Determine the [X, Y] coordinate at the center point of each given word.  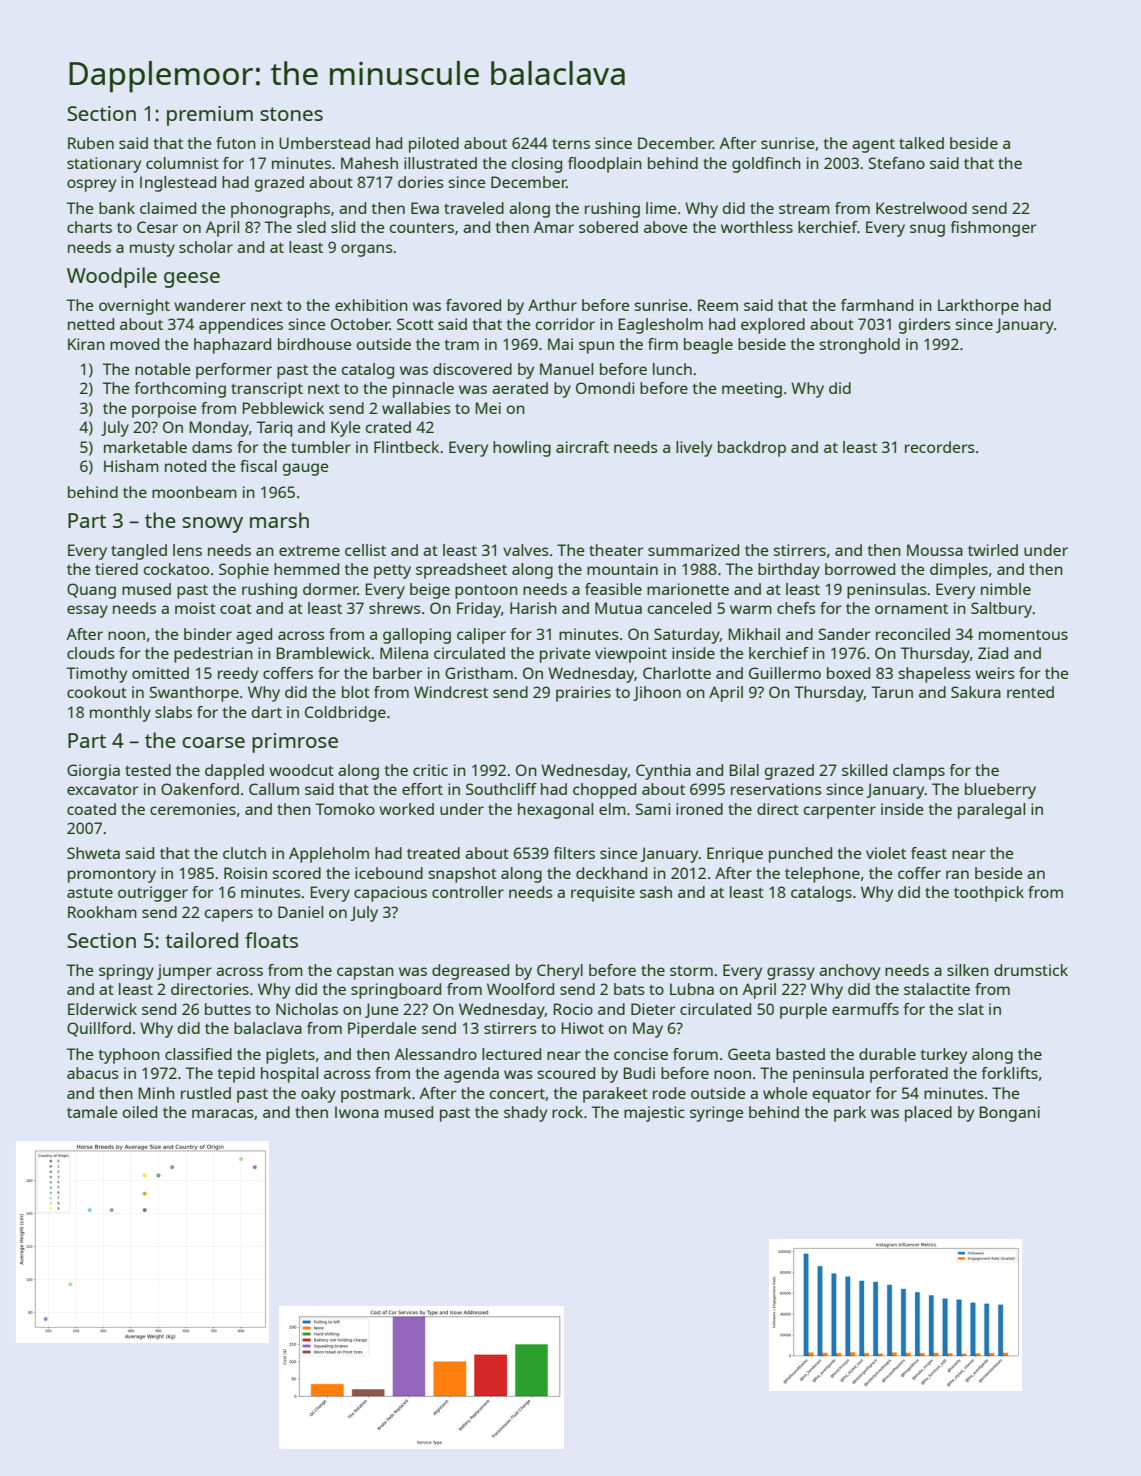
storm [691, 970]
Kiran [86, 344]
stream [804, 208]
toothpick [989, 894]
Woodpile [112, 277]
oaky [318, 1095]
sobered [608, 227]
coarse [213, 742]
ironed [699, 809]
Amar [554, 227]
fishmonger [993, 229]
